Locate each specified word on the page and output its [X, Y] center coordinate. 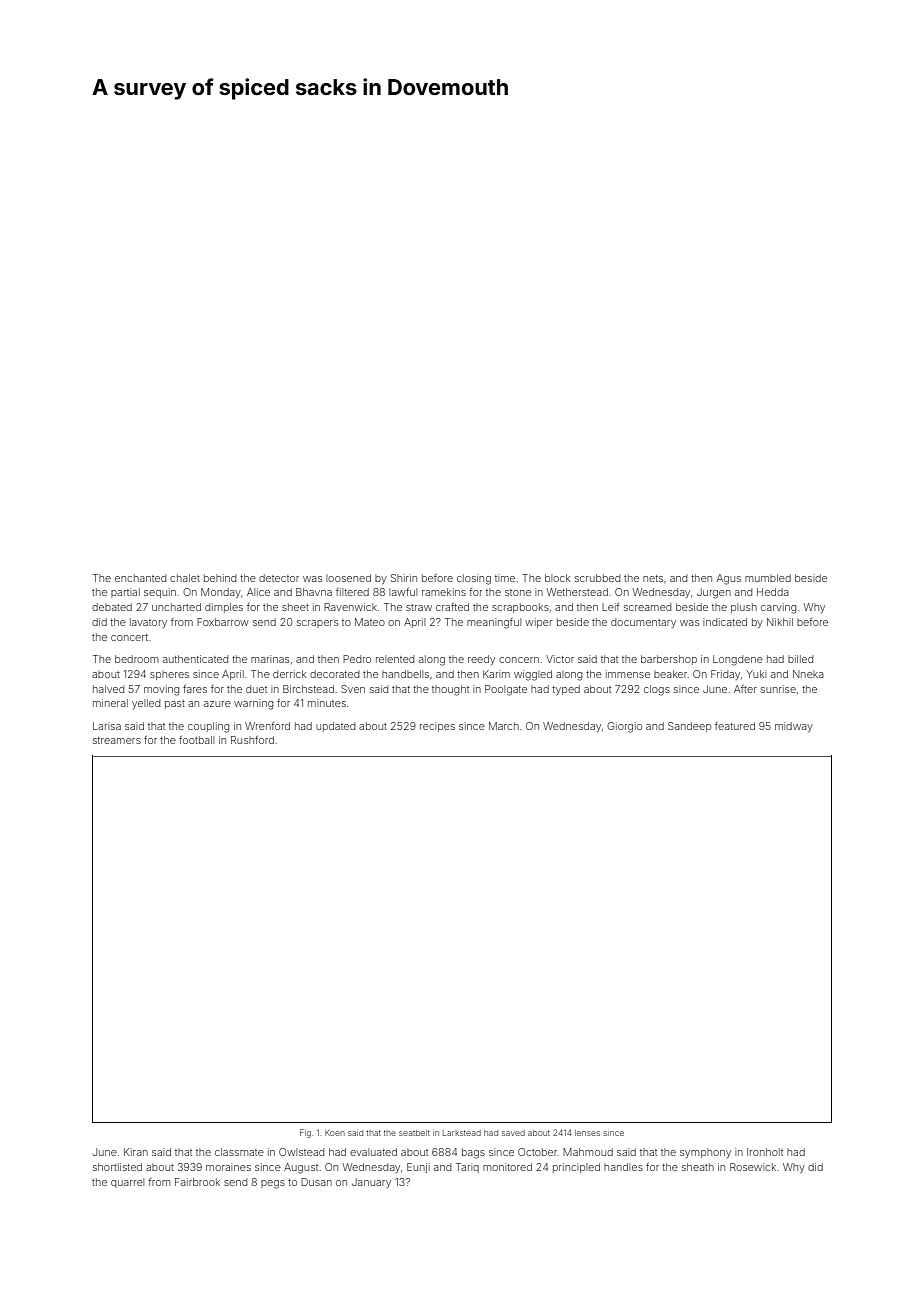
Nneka [808, 674]
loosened [348, 578]
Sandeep [689, 727]
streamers [117, 740]
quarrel [127, 1183]
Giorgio [624, 727]
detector [279, 578]
